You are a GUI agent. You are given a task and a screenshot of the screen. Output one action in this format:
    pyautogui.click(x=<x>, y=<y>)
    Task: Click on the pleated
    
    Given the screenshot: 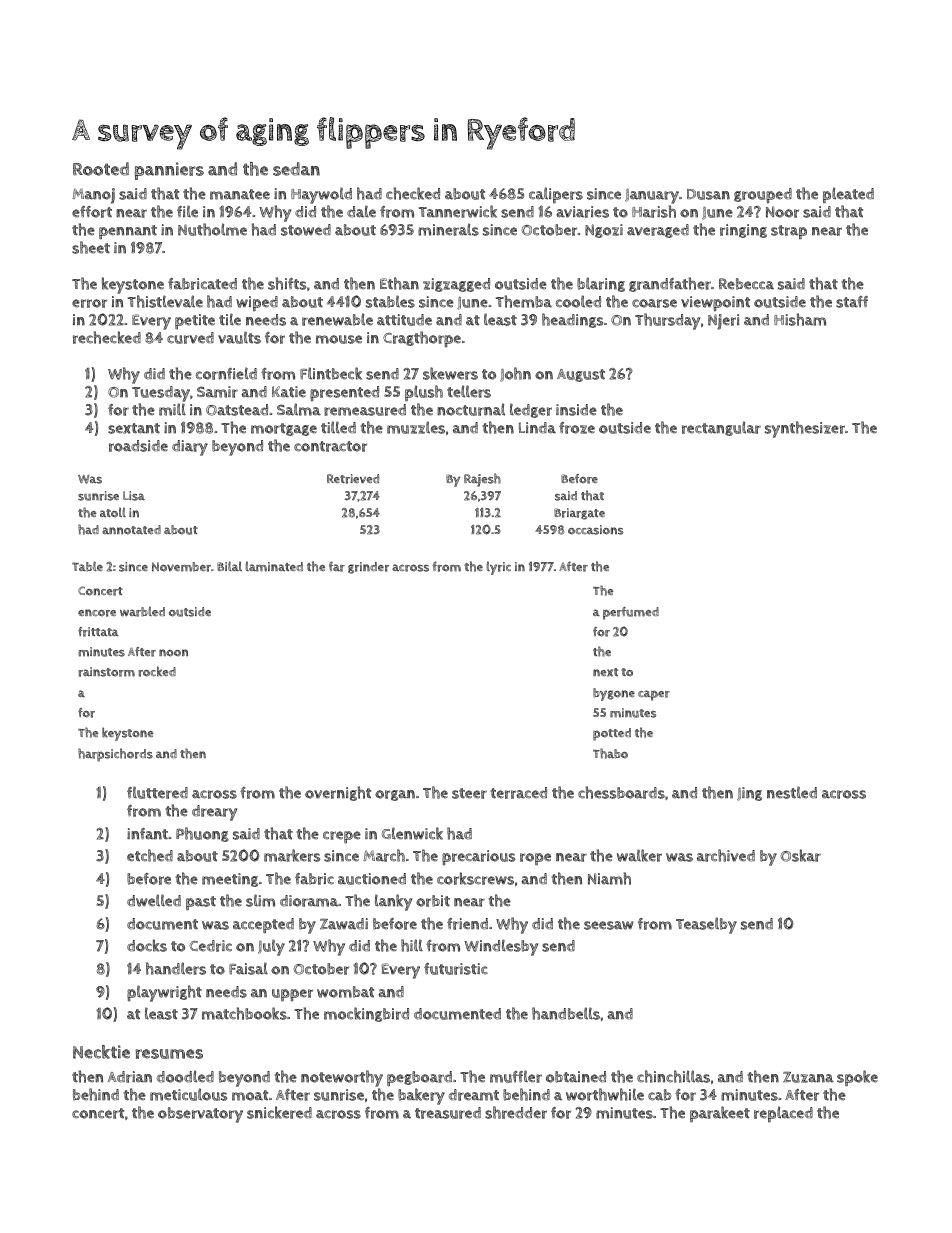 What is the action you would take?
    pyautogui.click(x=848, y=195)
